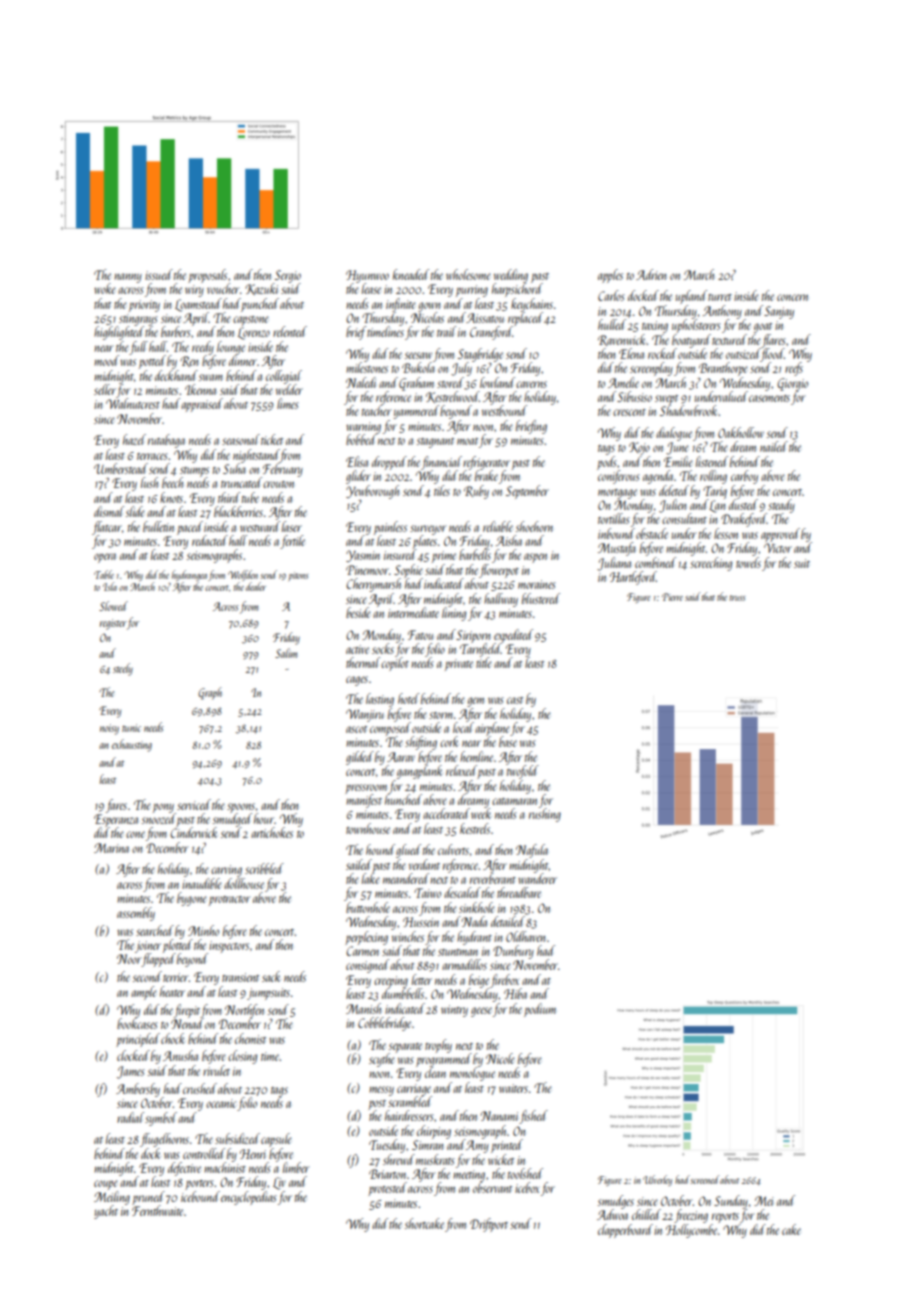  Describe the element at coordinates (489, 1225) in the screenshot. I see `Driftport` at that location.
